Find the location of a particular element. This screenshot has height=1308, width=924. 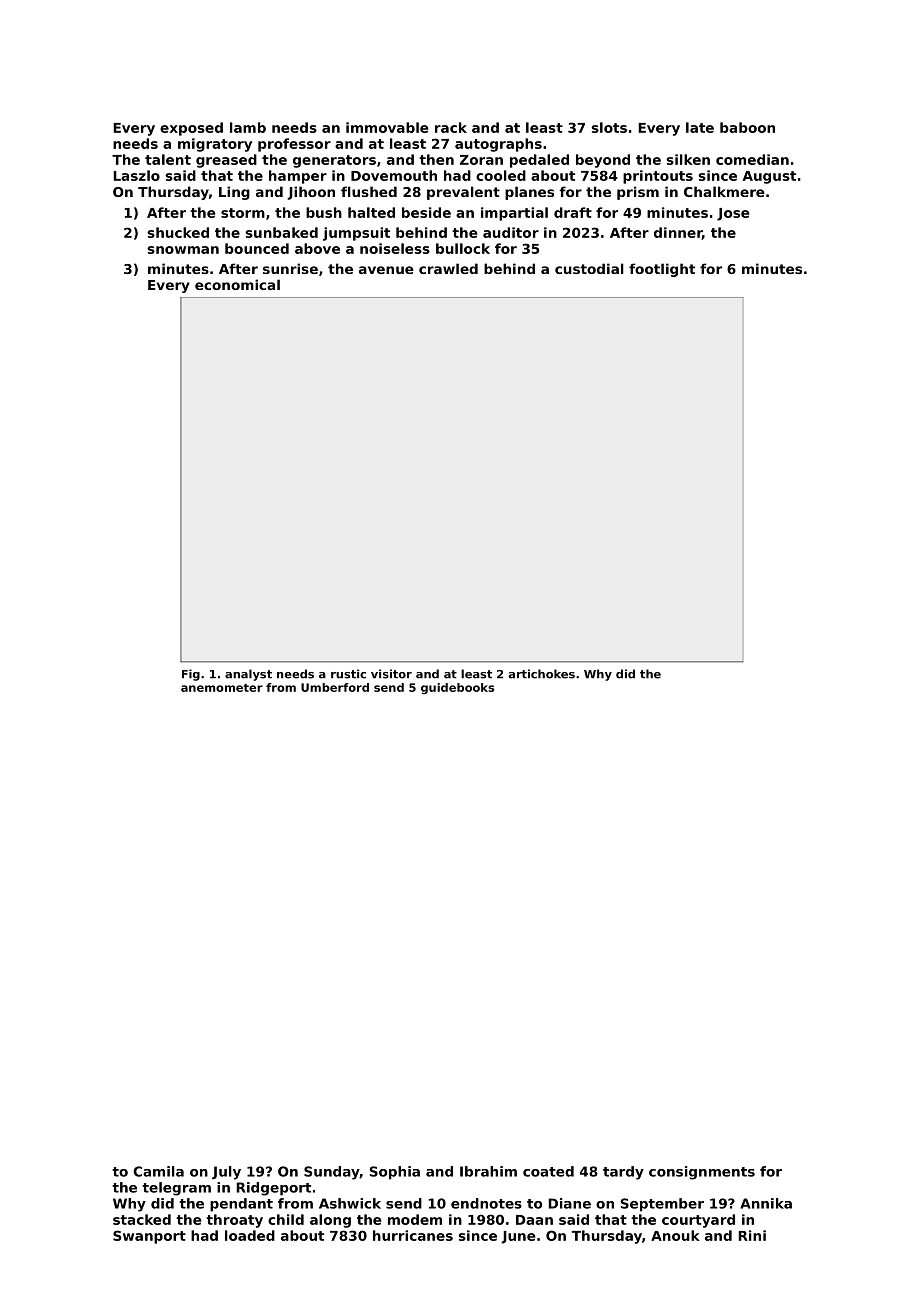

professor is located at coordinates (294, 145).
